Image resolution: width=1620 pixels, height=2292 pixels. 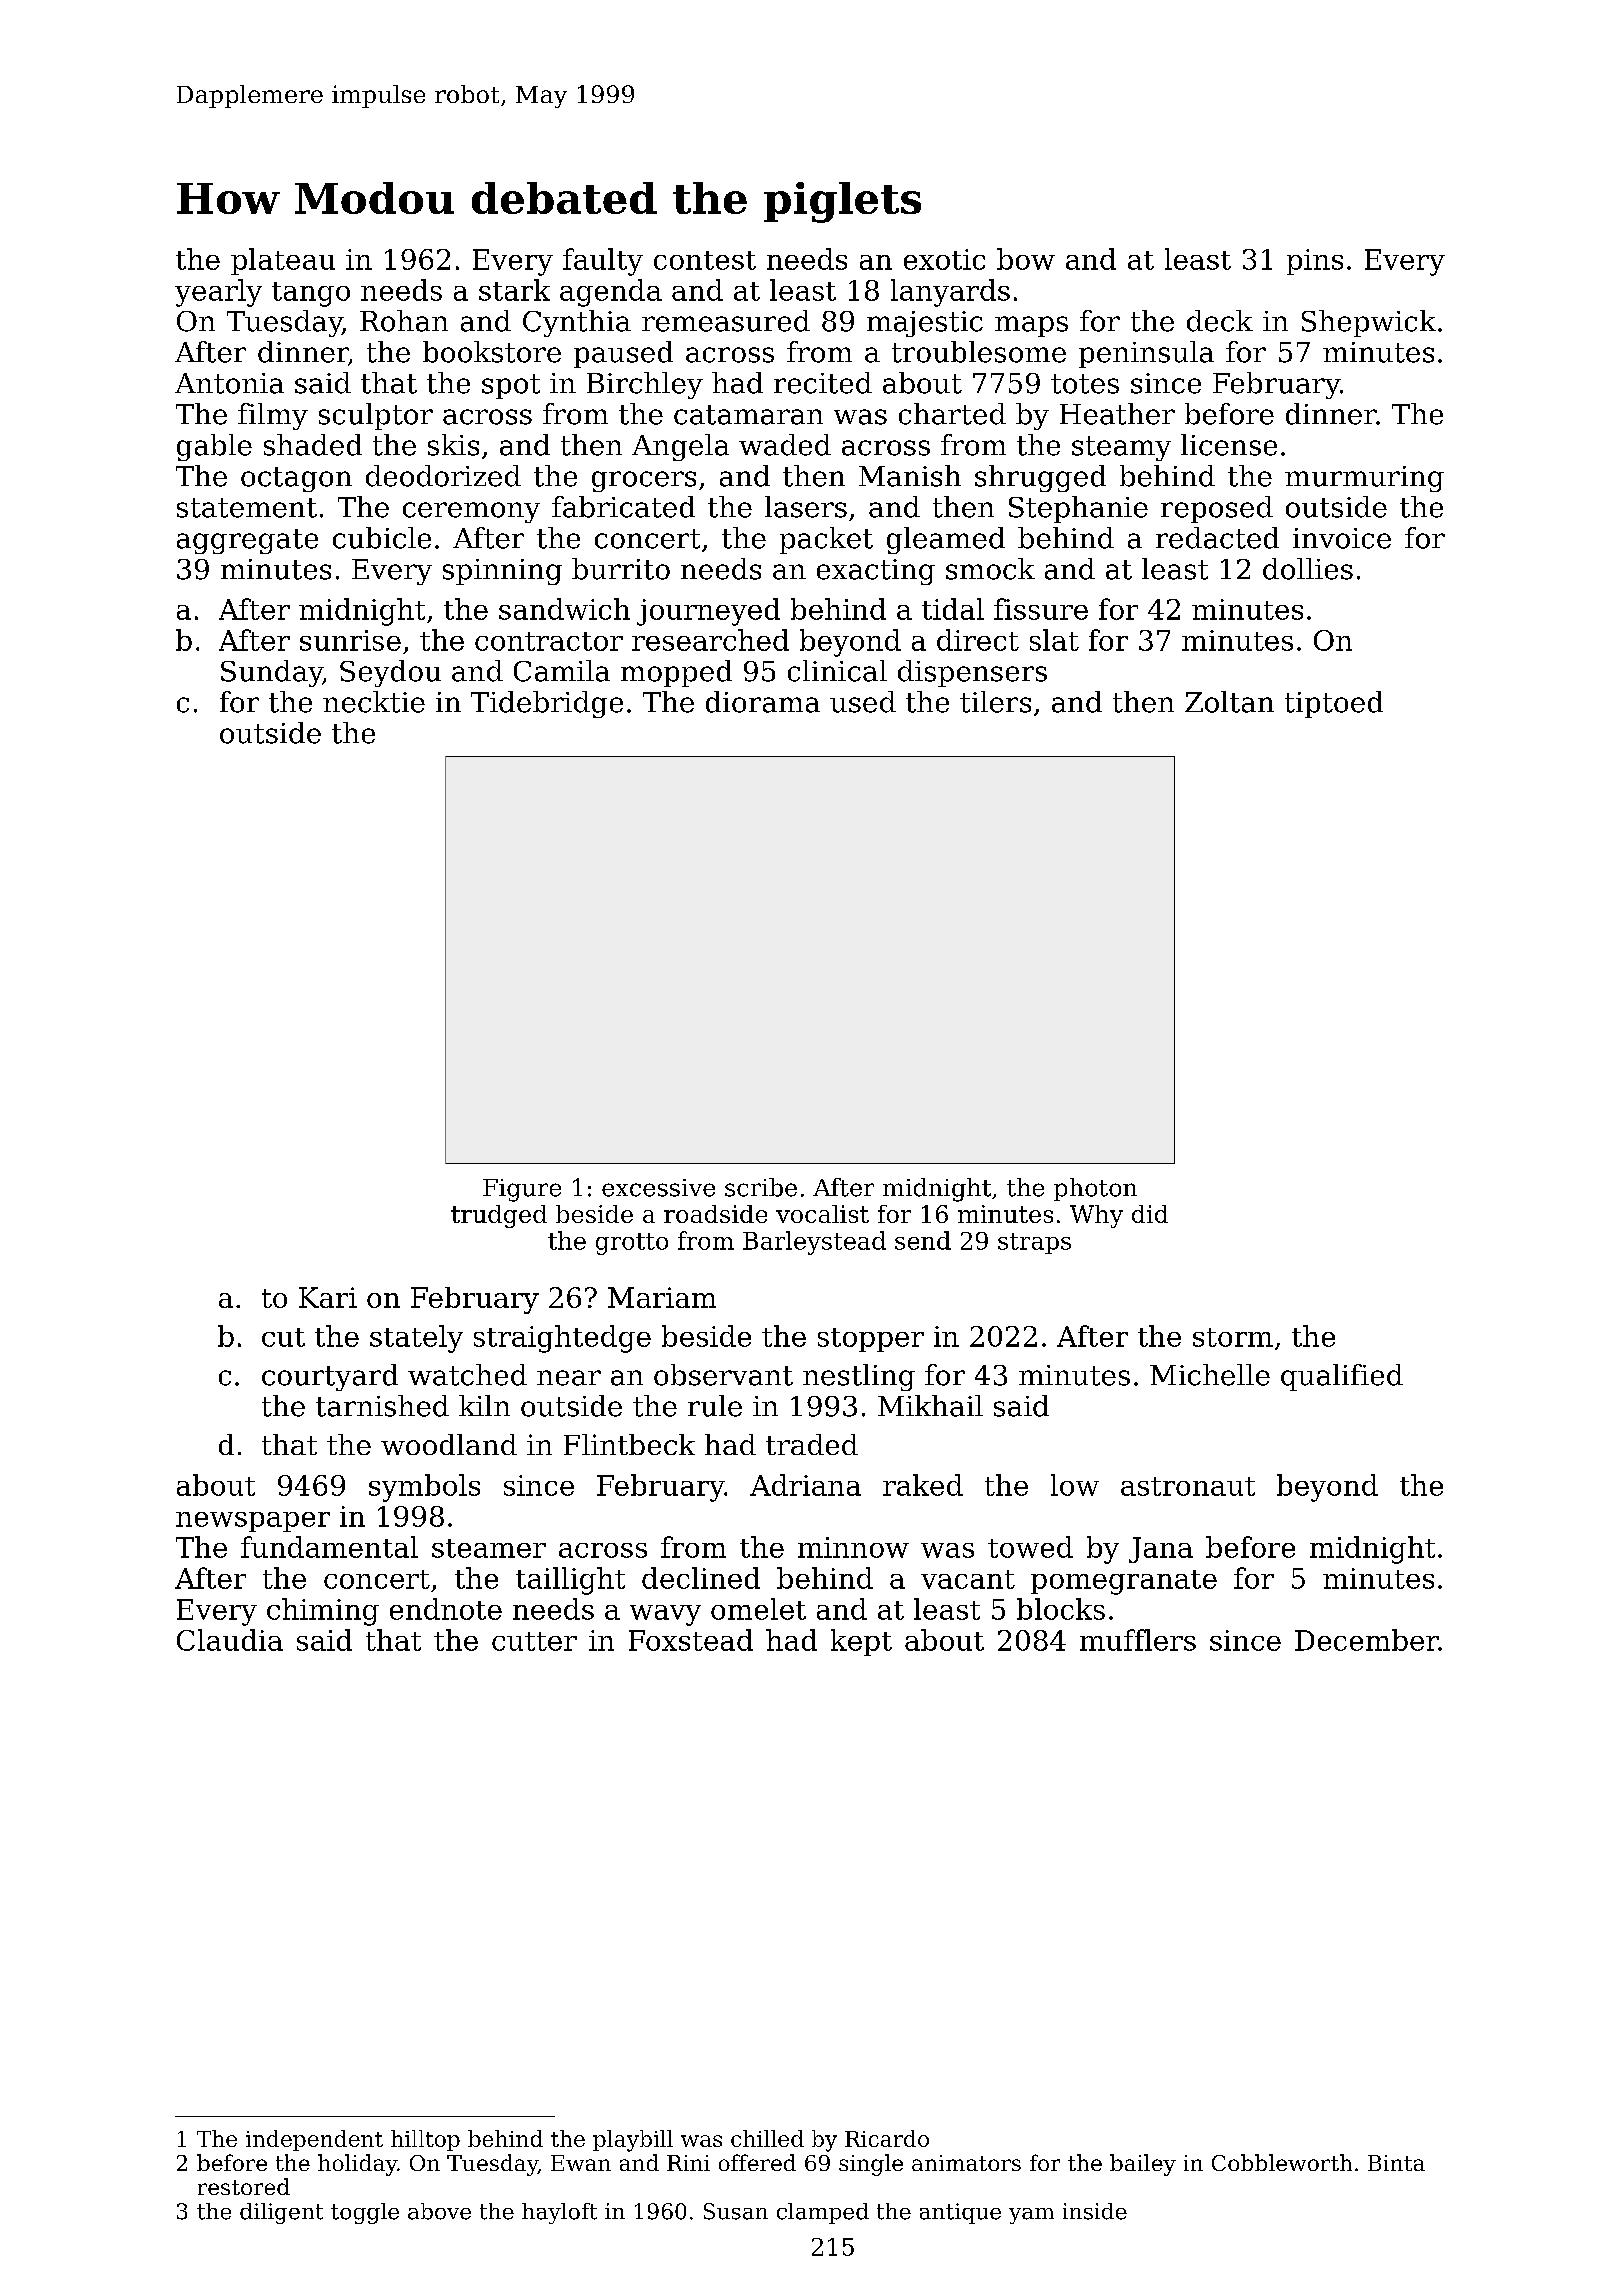 I want to click on independent, so click(x=314, y=2140).
